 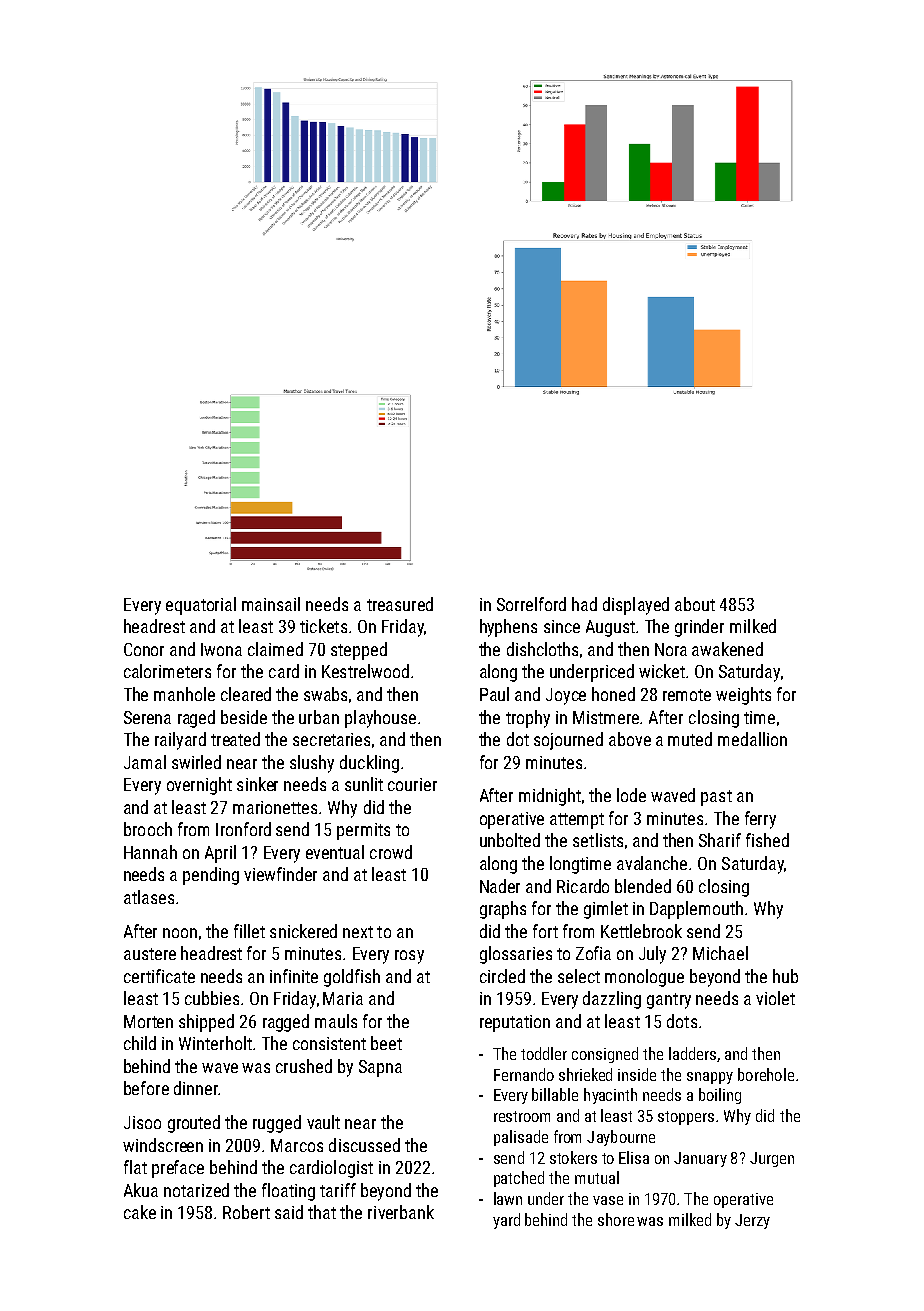 What do you see at coordinates (767, 840) in the screenshot?
I see `fished` at bounding box center [767, 840].
